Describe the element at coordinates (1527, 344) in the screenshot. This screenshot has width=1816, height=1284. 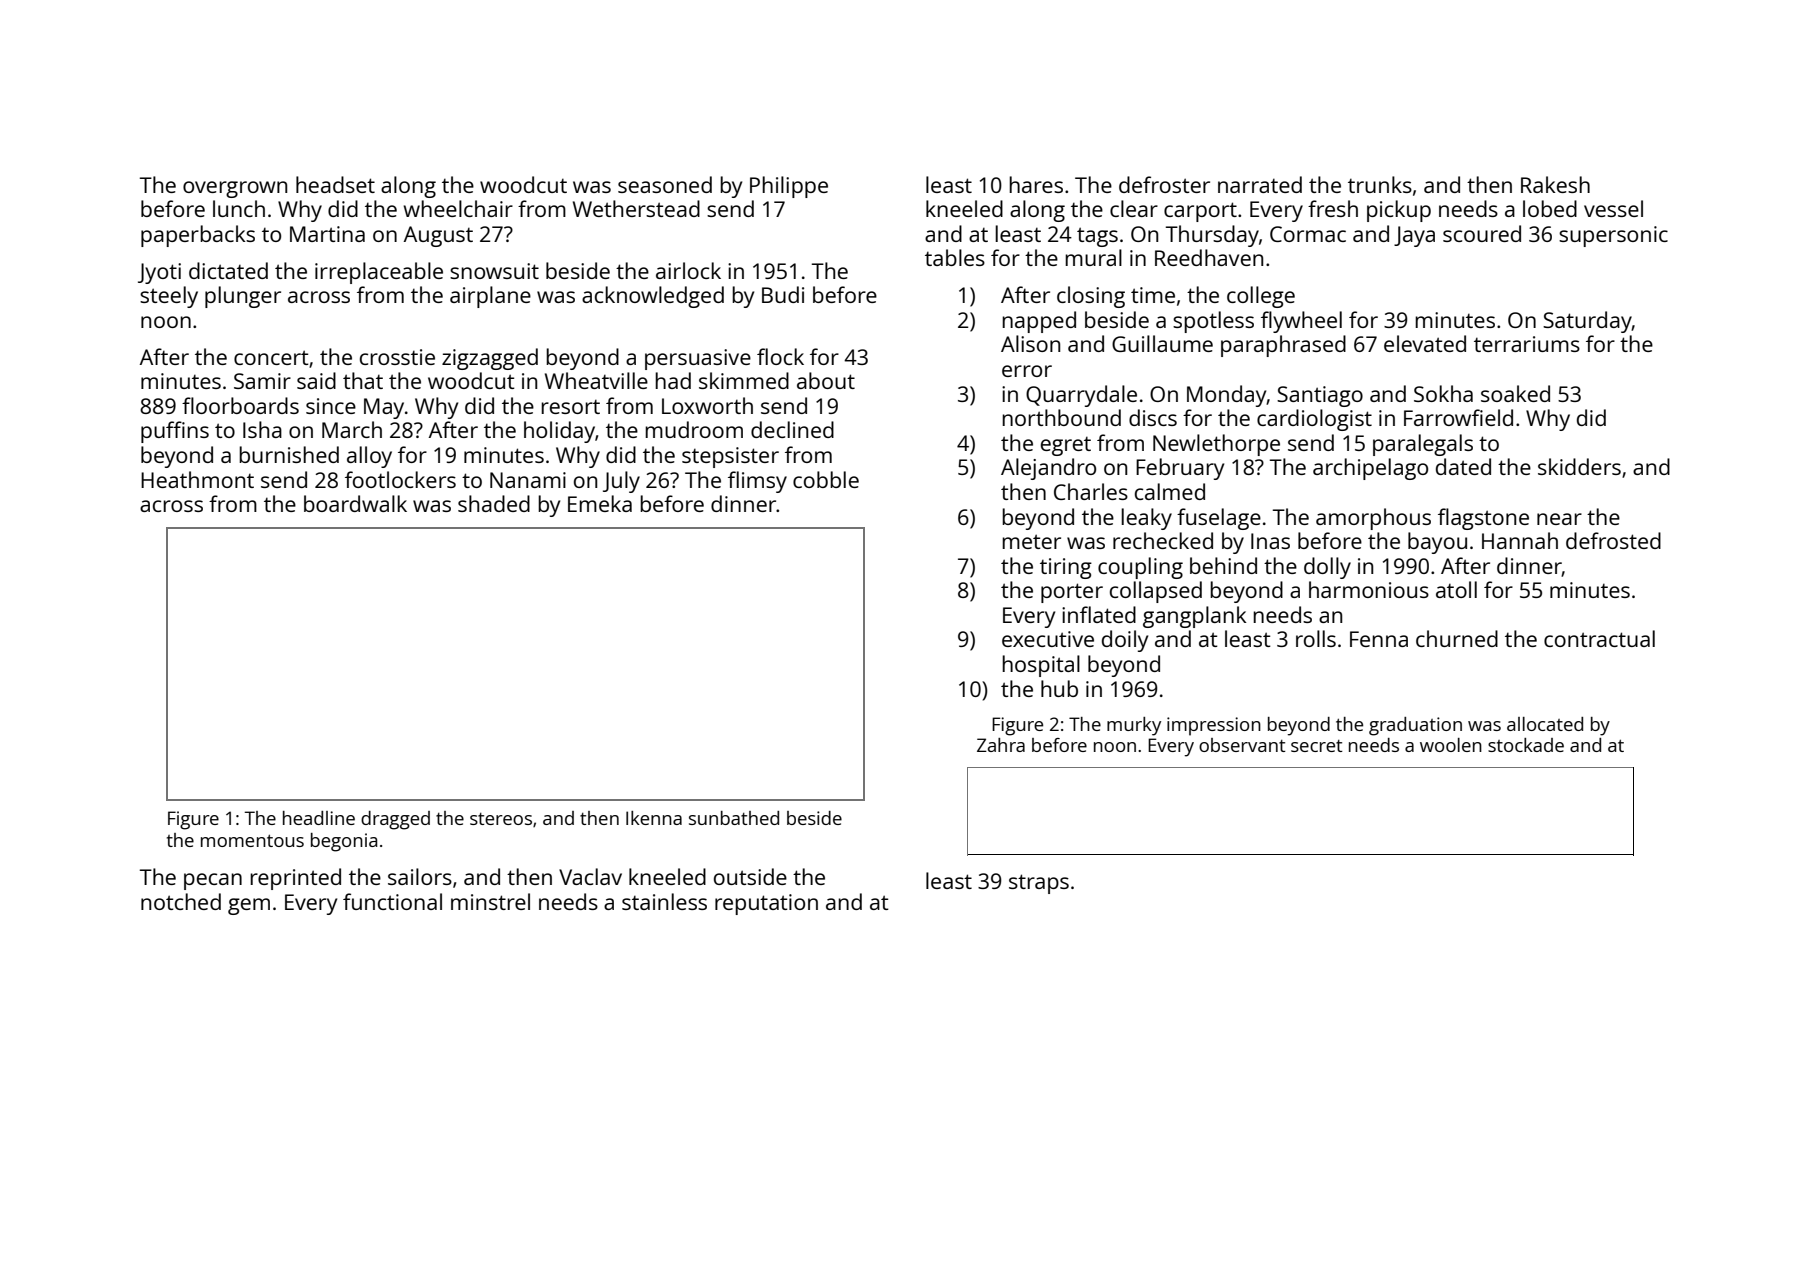
I see `terrariums` at that location.
